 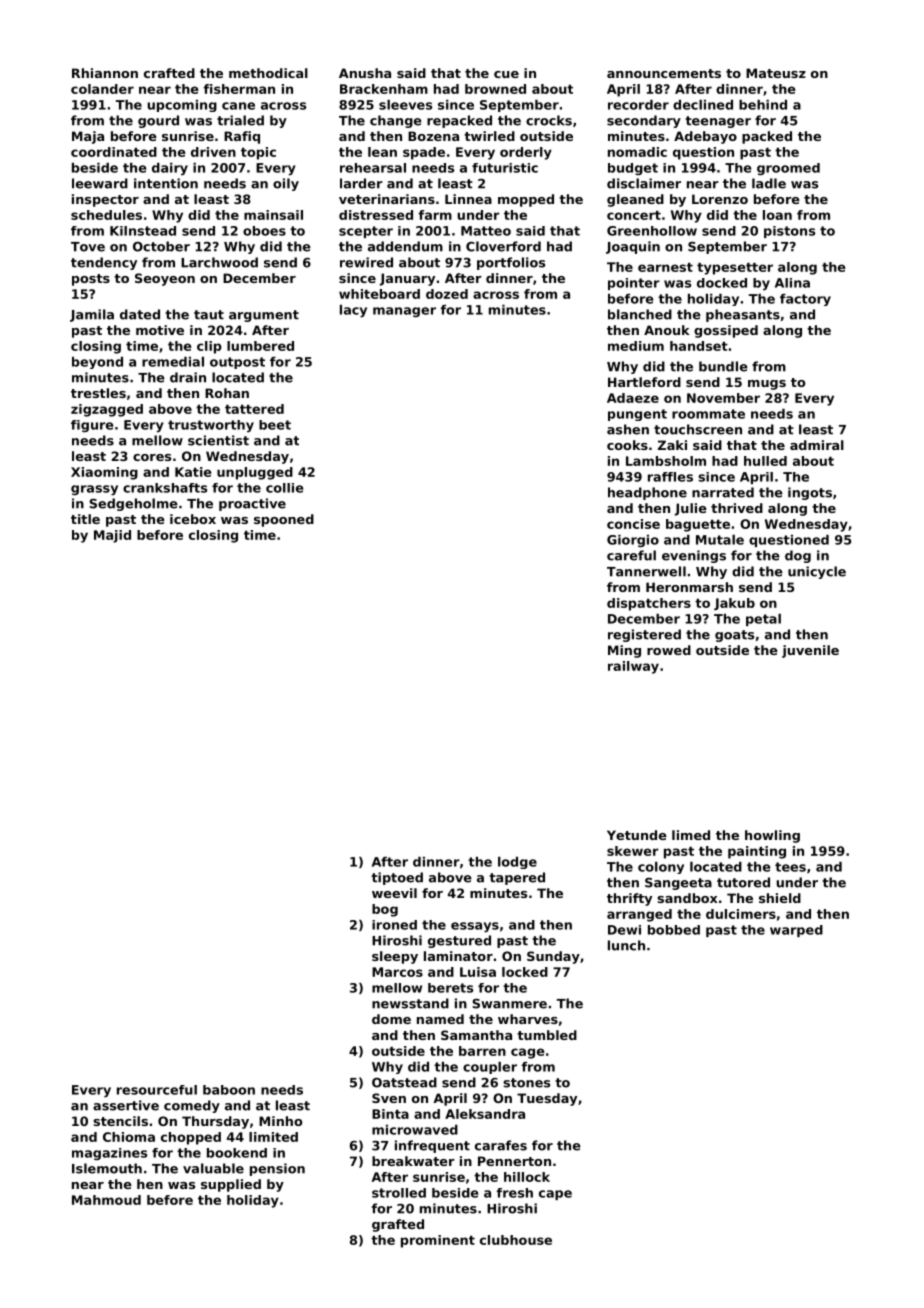 What do you see at coordinates (817, 445) in the image?
I see `admiral` at bounding box center [817, 445].
